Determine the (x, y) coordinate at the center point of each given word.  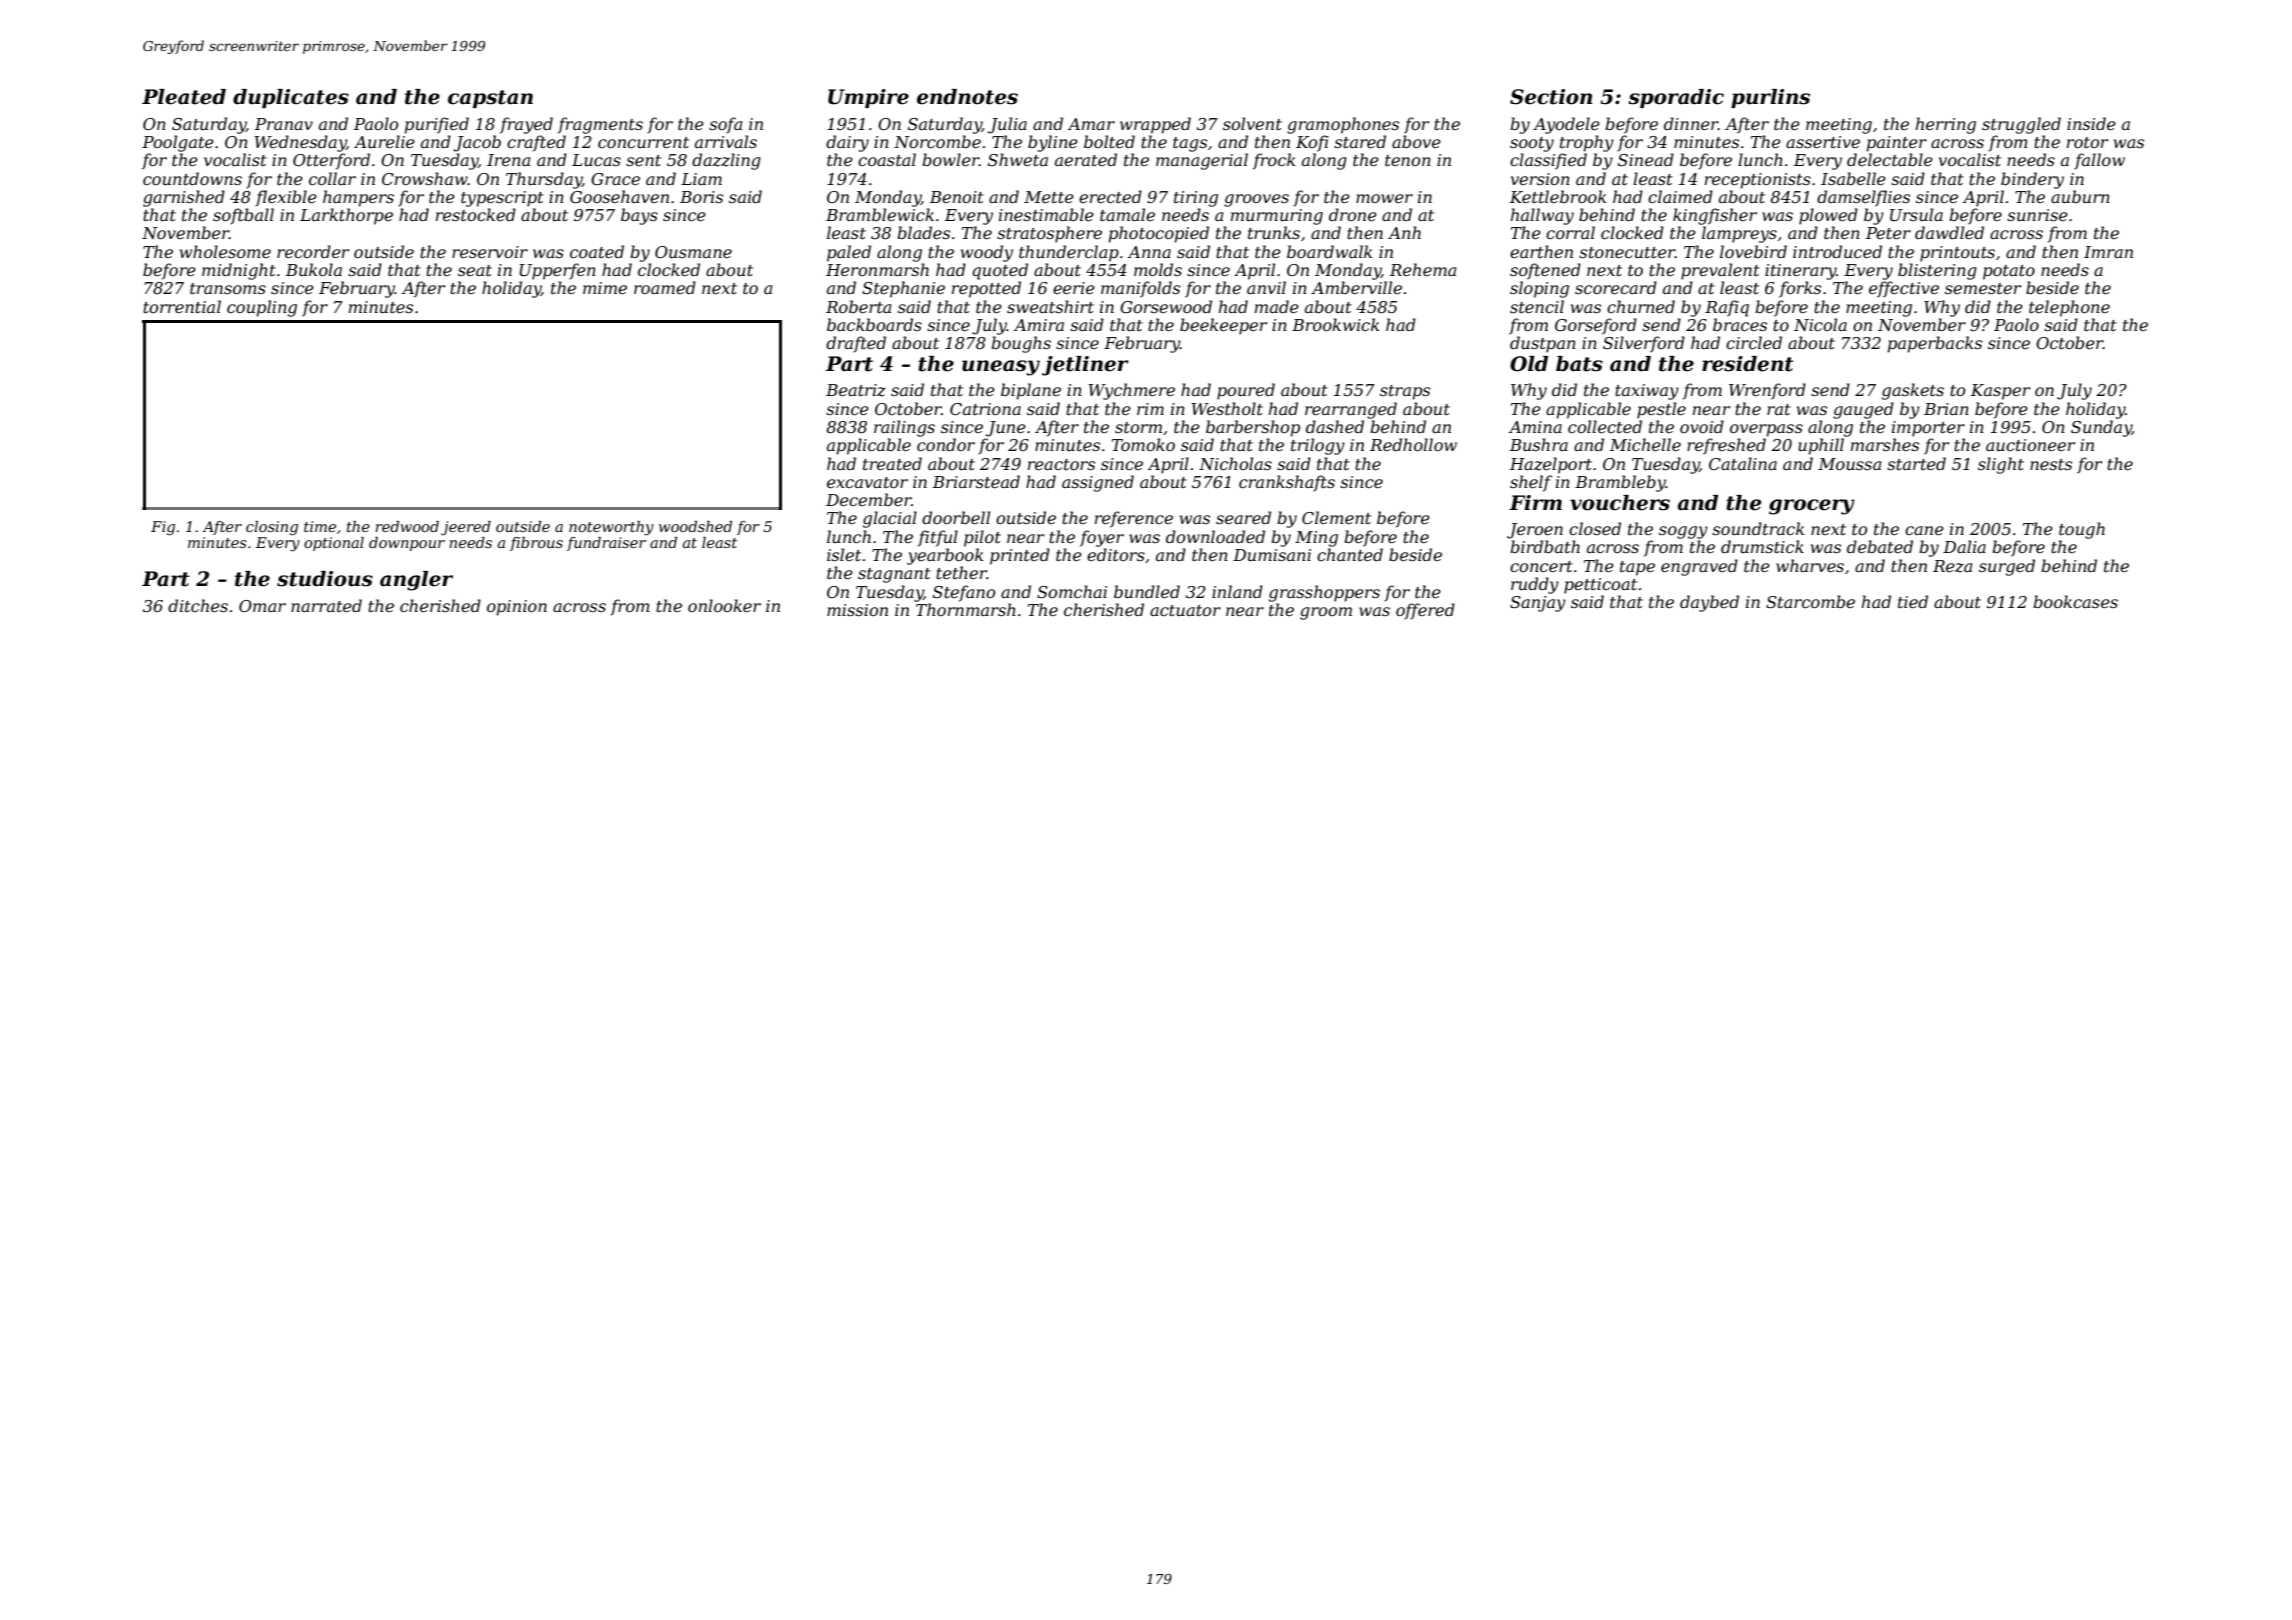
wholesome (225, 251)
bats (1579, 364)
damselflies (1863, 198)
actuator (1185, 610)
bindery (2032, 180)
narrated (326, 605)
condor (946, 444)
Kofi (1312, 143)
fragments (600, 125)
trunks (1274, 232)
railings (904, 428)
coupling (262, 308)
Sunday (2101, 428)
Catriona (985, 409)
